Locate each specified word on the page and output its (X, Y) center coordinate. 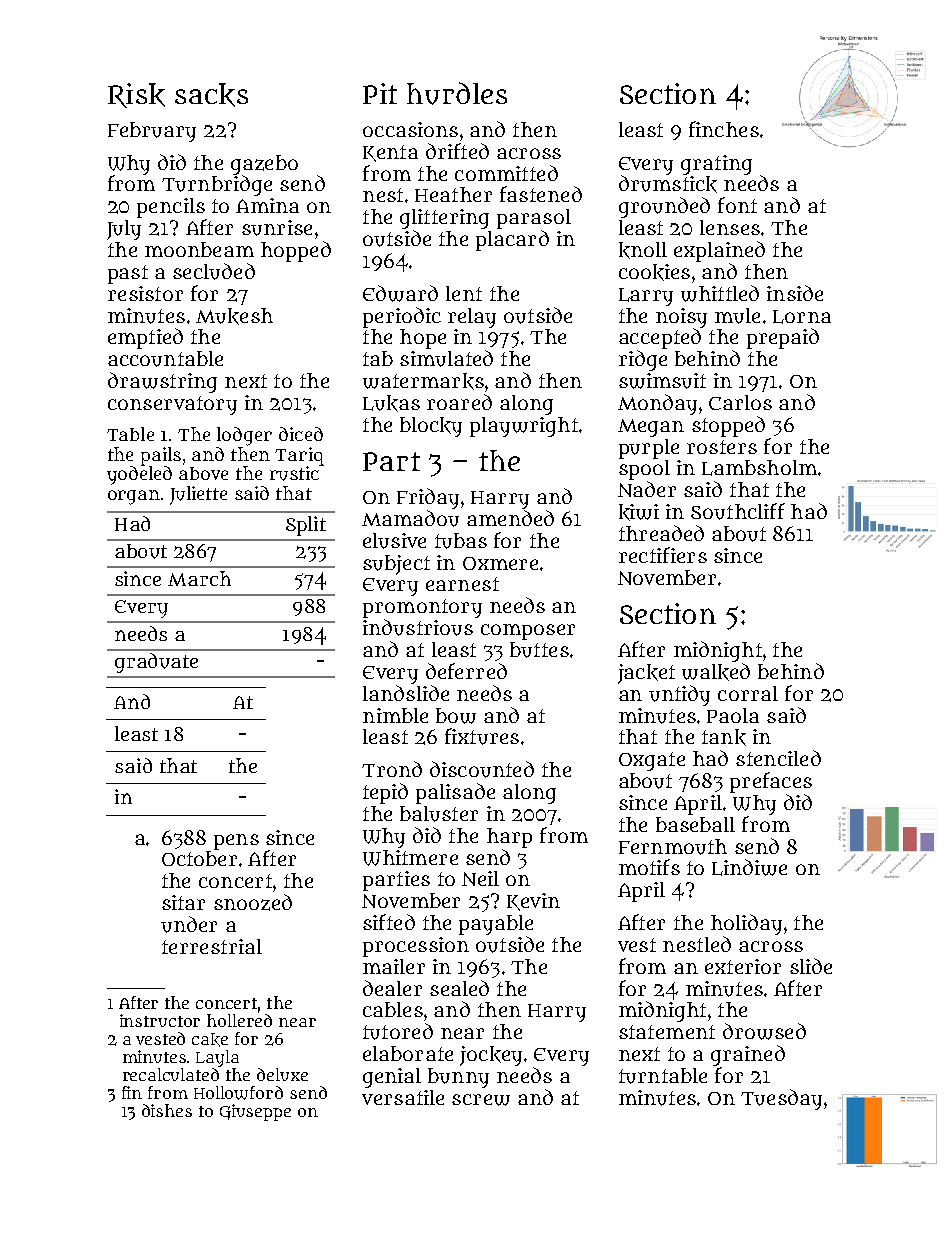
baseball (695, 824)
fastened (541, 194)
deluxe (282, 1074)
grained (748, 1055)
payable (496, 925)
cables (393, 1009)
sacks (211, 95)
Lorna (802, 317)
